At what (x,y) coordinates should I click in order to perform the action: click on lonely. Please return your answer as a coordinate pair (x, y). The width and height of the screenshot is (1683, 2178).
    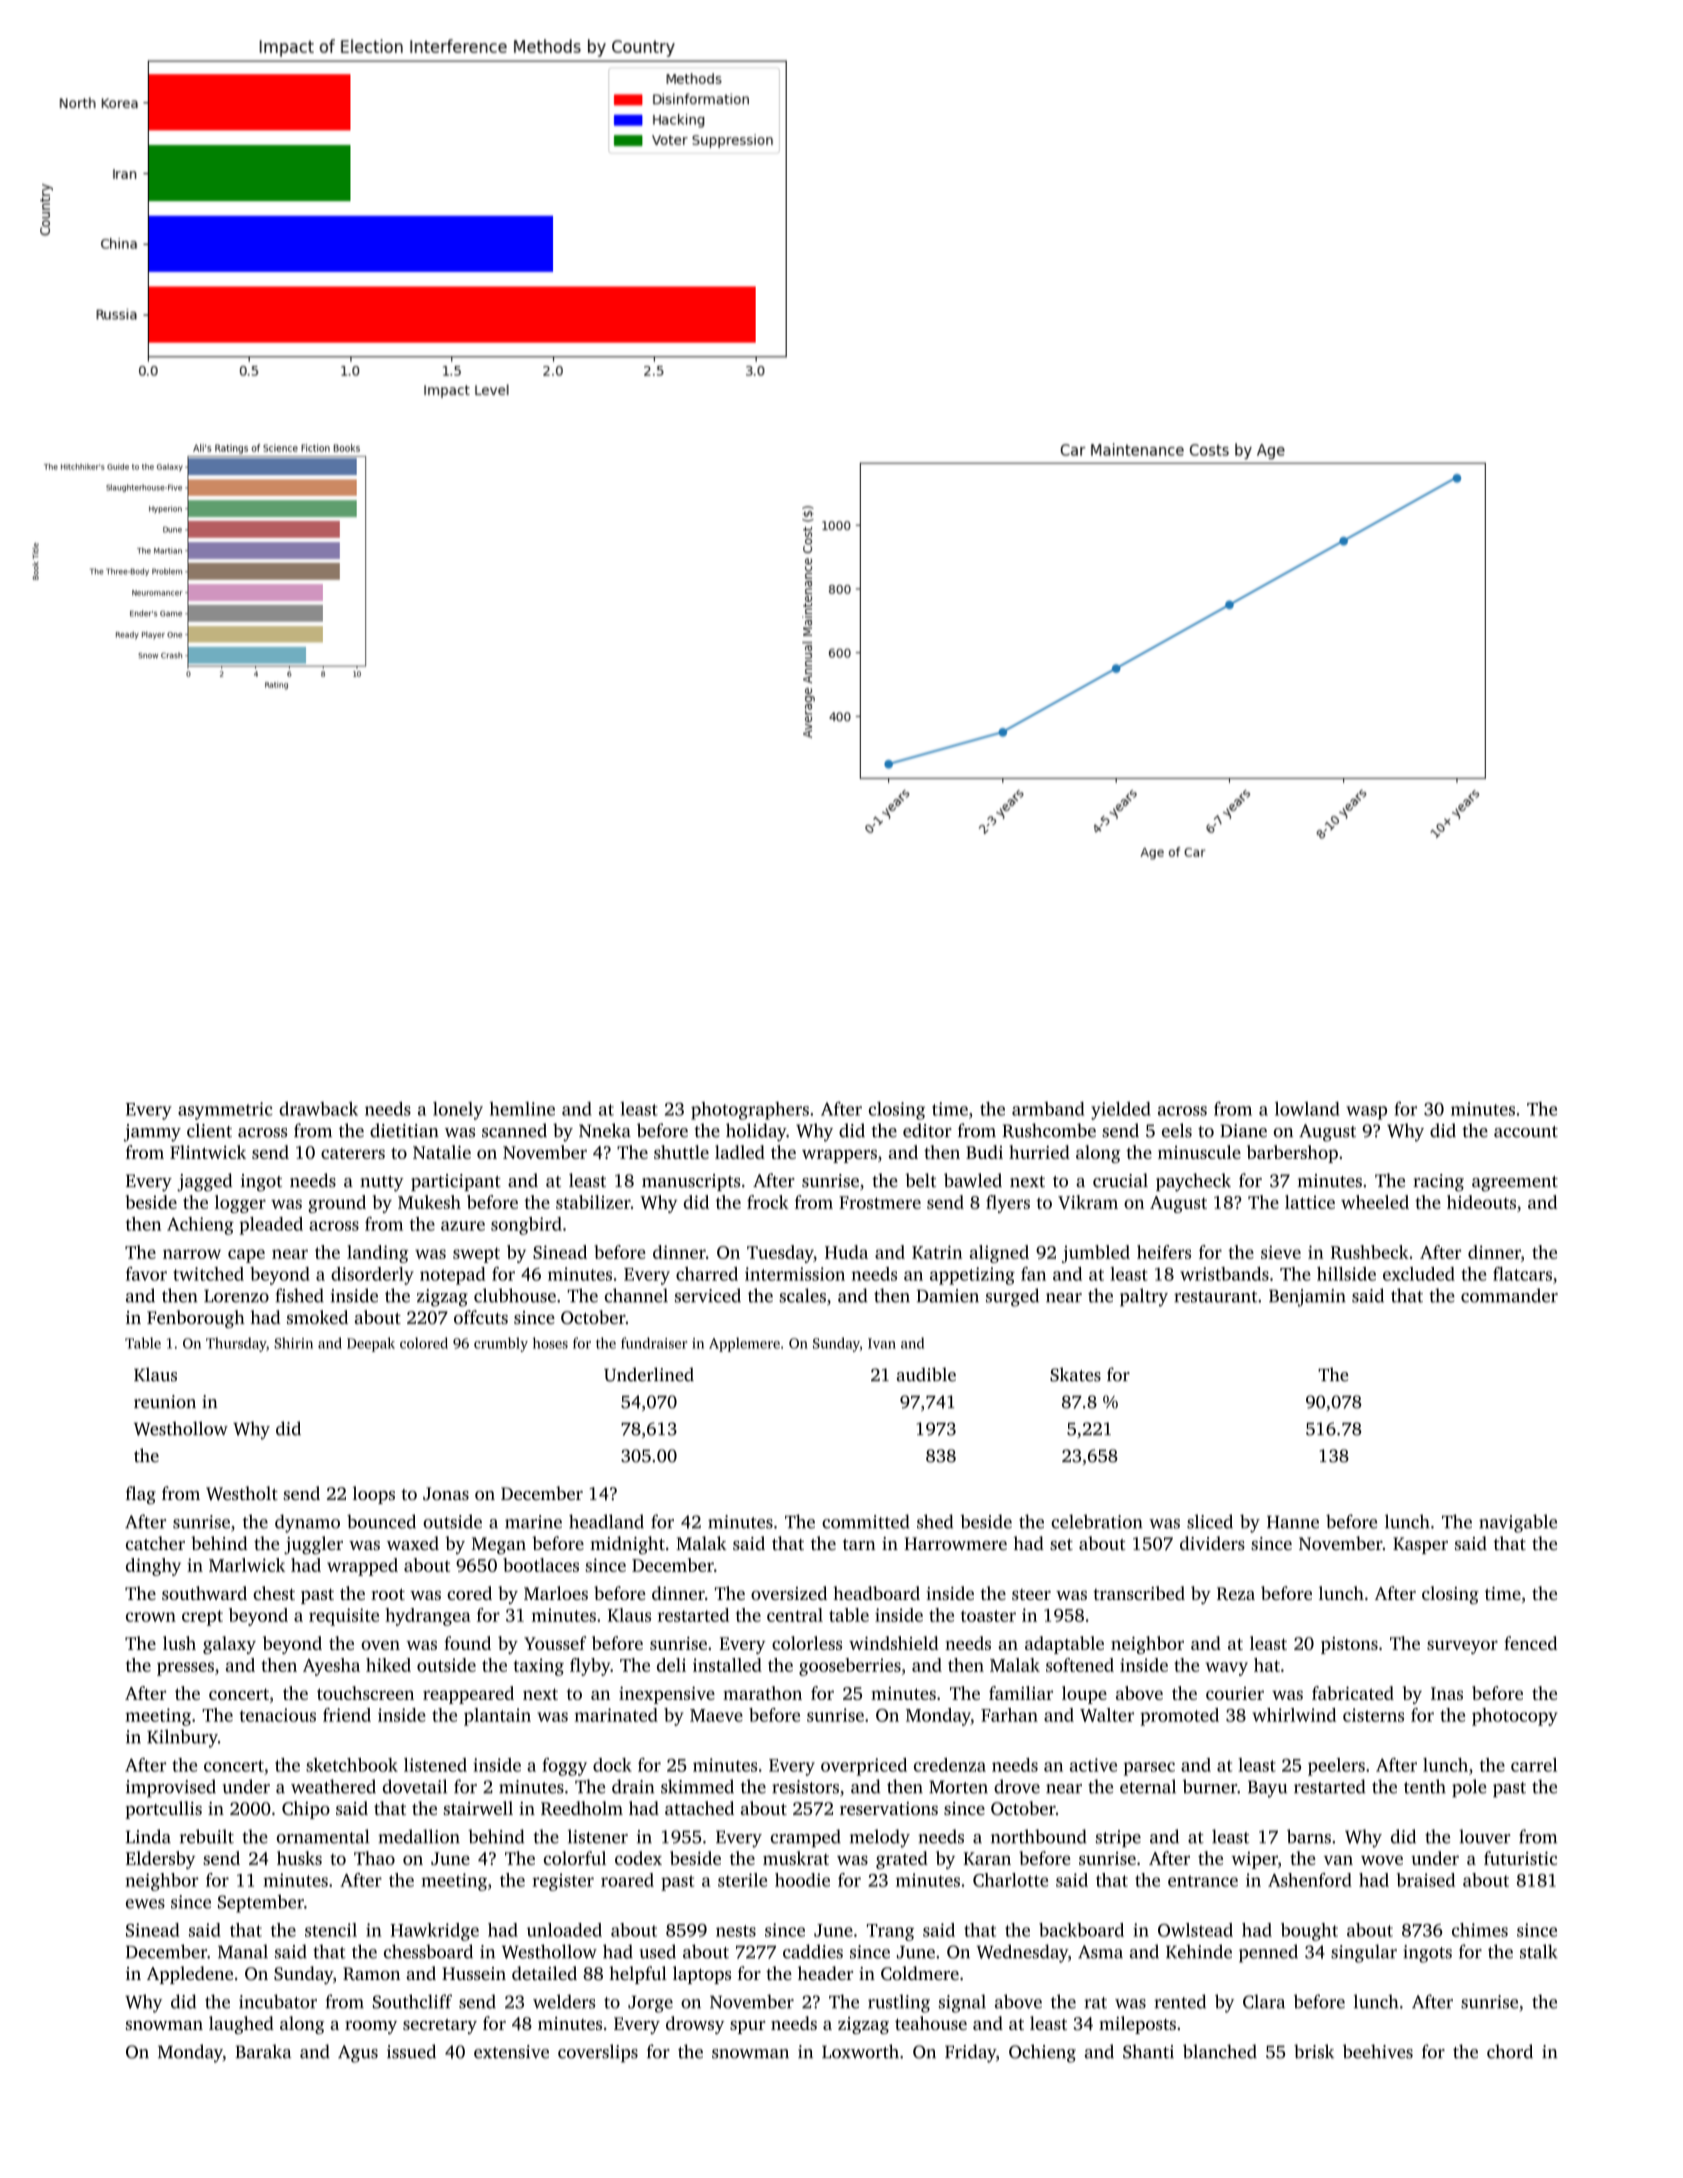
    Looking at the image, I should click on (458, 1111).
